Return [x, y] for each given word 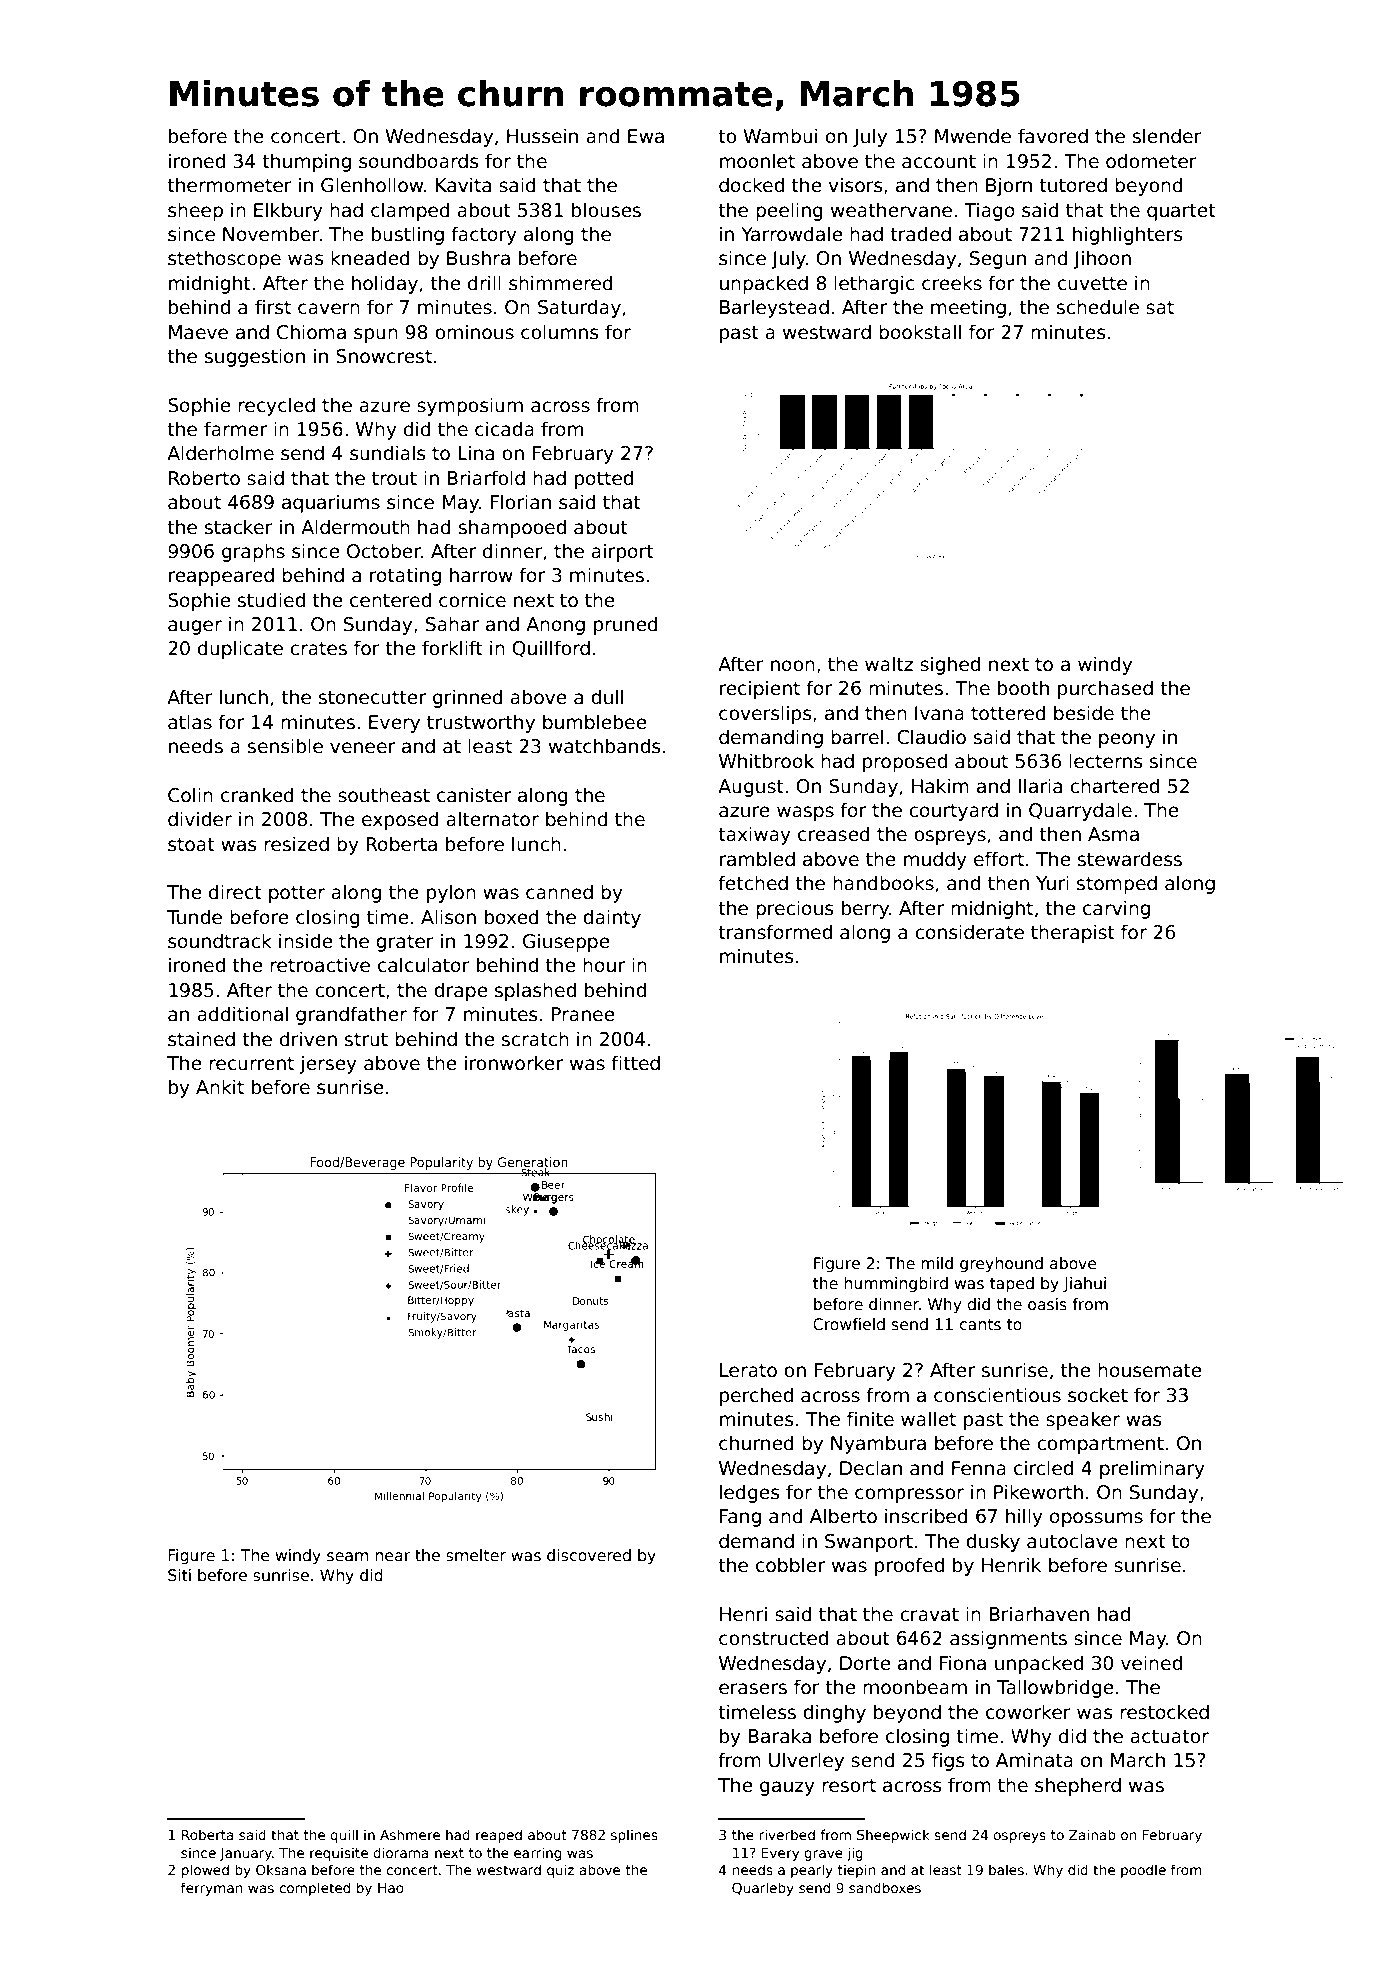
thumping [306, 162]
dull [607, 697]
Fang [740, 1518]
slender [1167, 136]
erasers [753, 1689]
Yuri [1052, 883]
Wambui [780, 136]
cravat [929, 1615]
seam [347, 1557]
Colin [190, 795]
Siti [179, 1575]
